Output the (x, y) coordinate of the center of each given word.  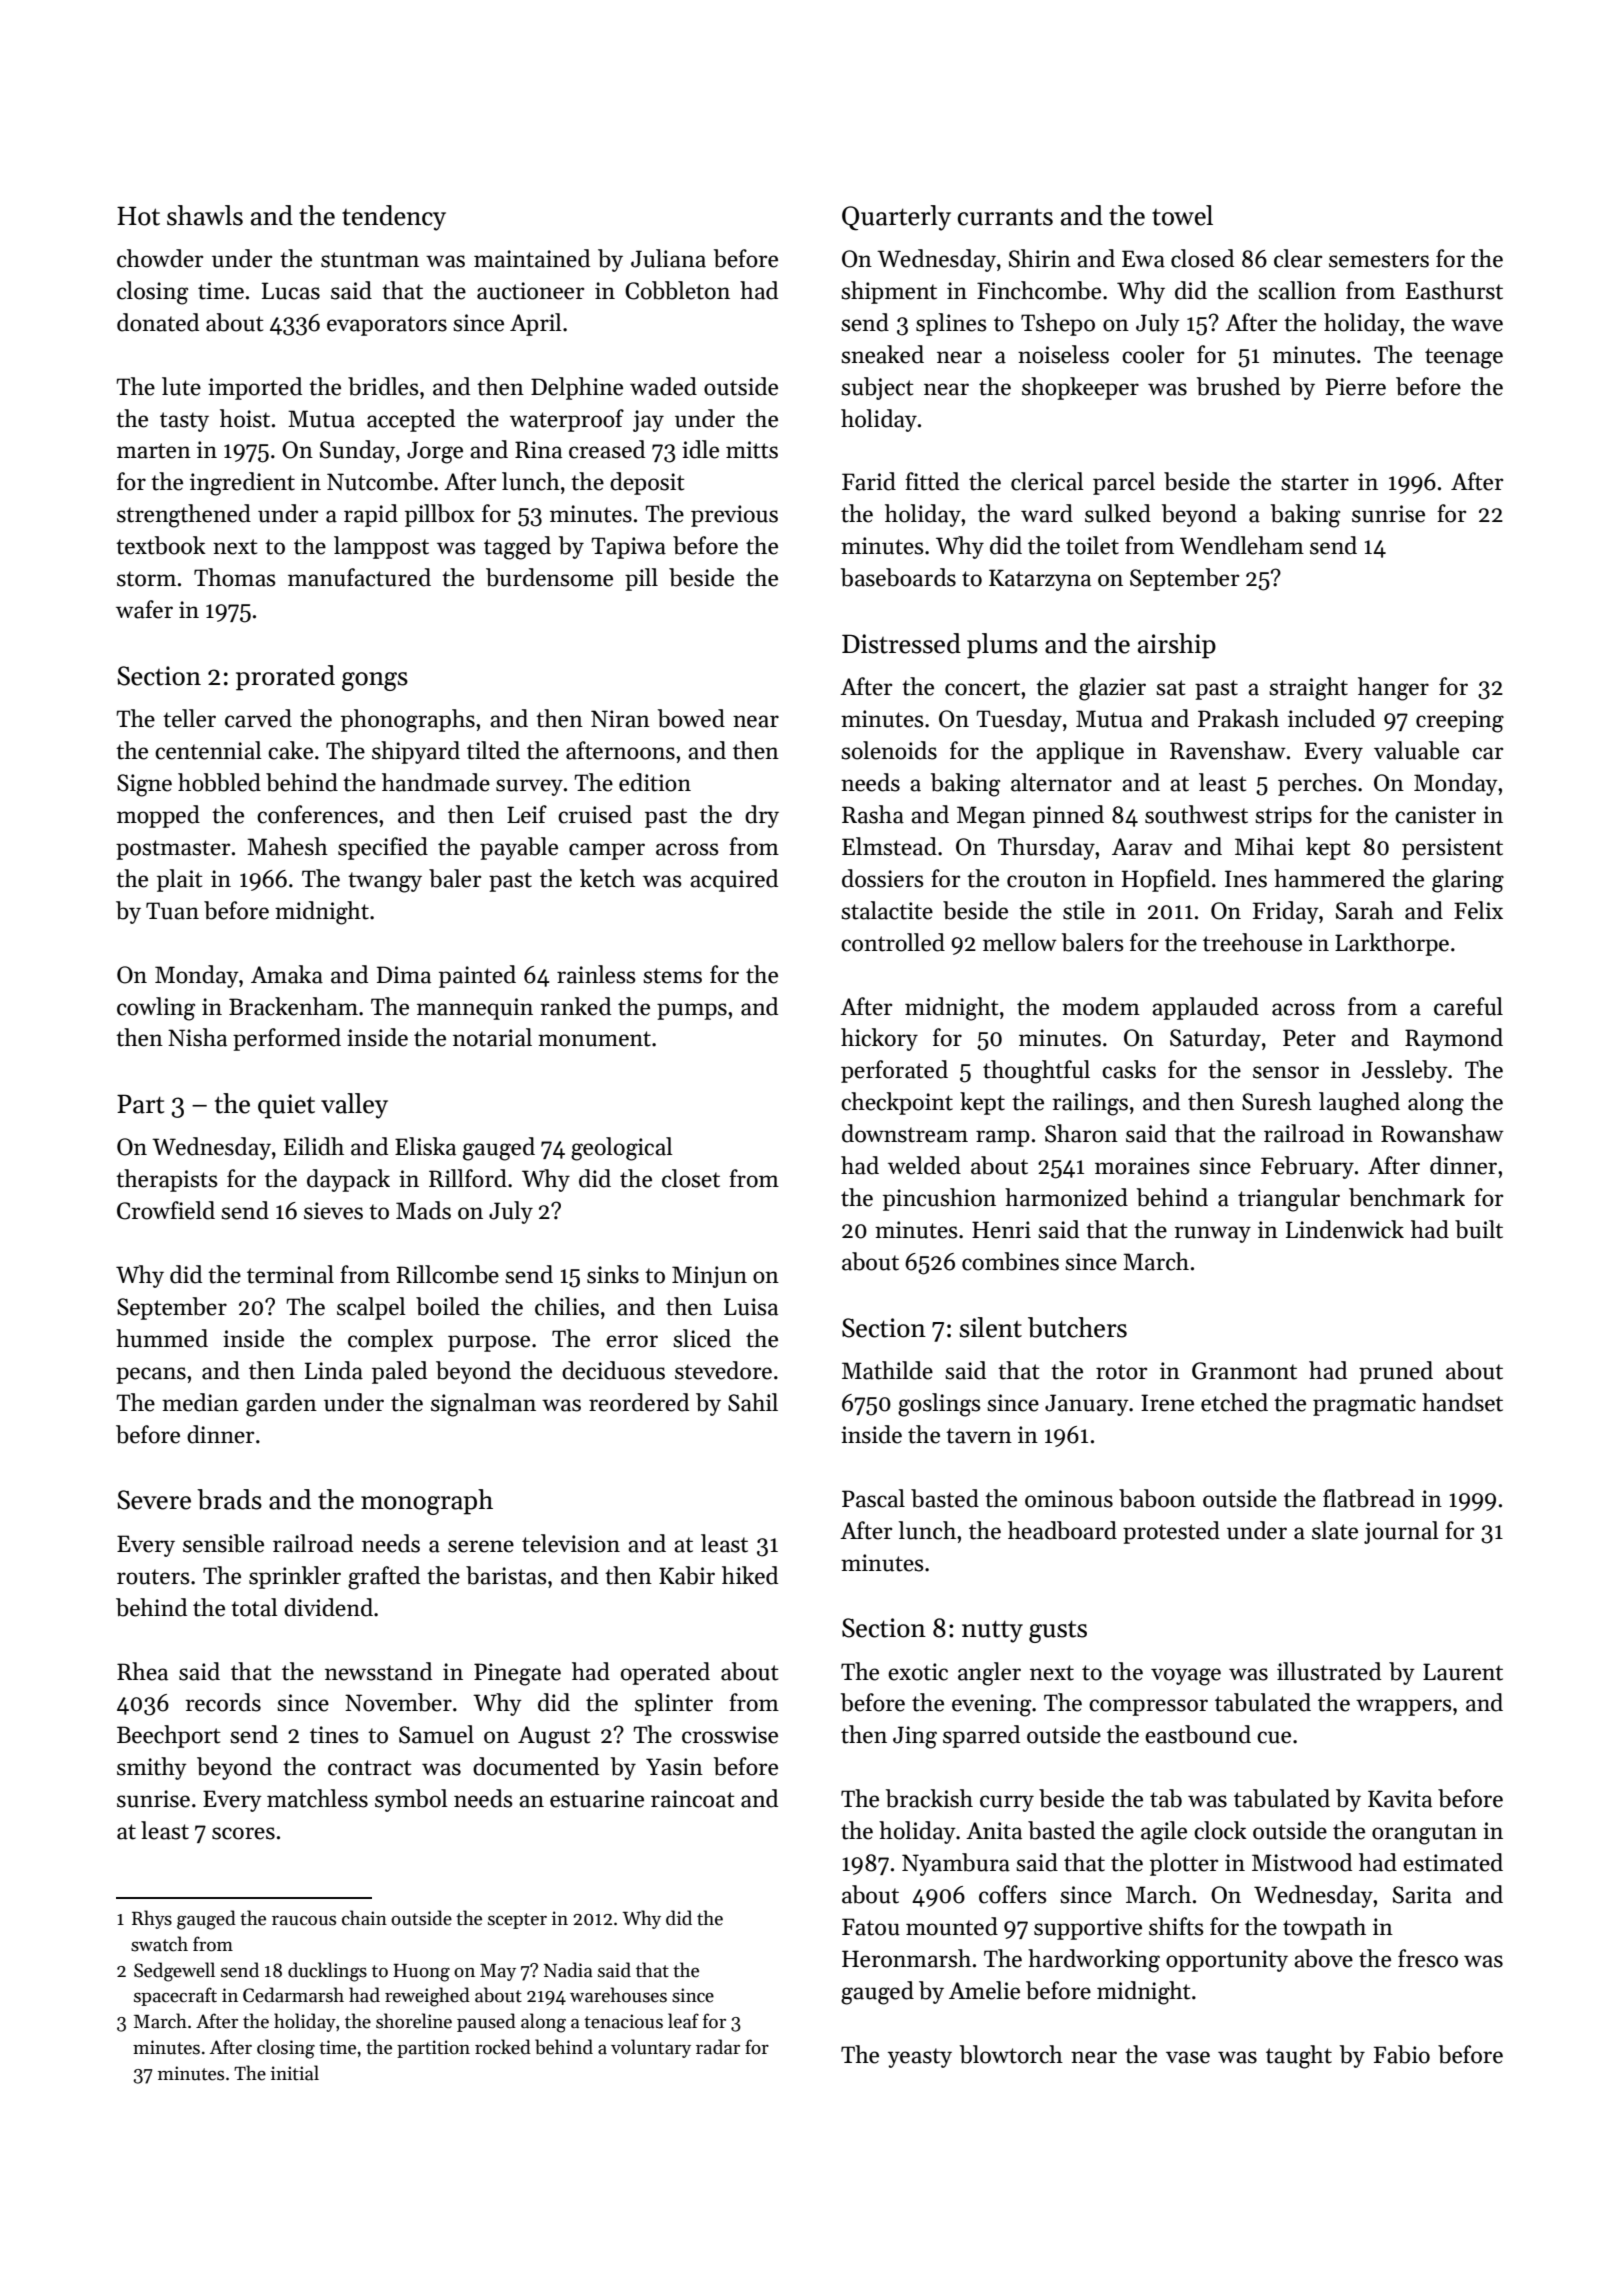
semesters (1379, 260)
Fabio (1402, 2054)
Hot (138, 216)
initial (295, 2073)
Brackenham (293, 1006)
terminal (290, 1274)
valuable (1416, 750)
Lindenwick (1345, 1229)
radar (718, 2047)
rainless (596, 974)
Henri (1001, 1230)
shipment (889, 292)
